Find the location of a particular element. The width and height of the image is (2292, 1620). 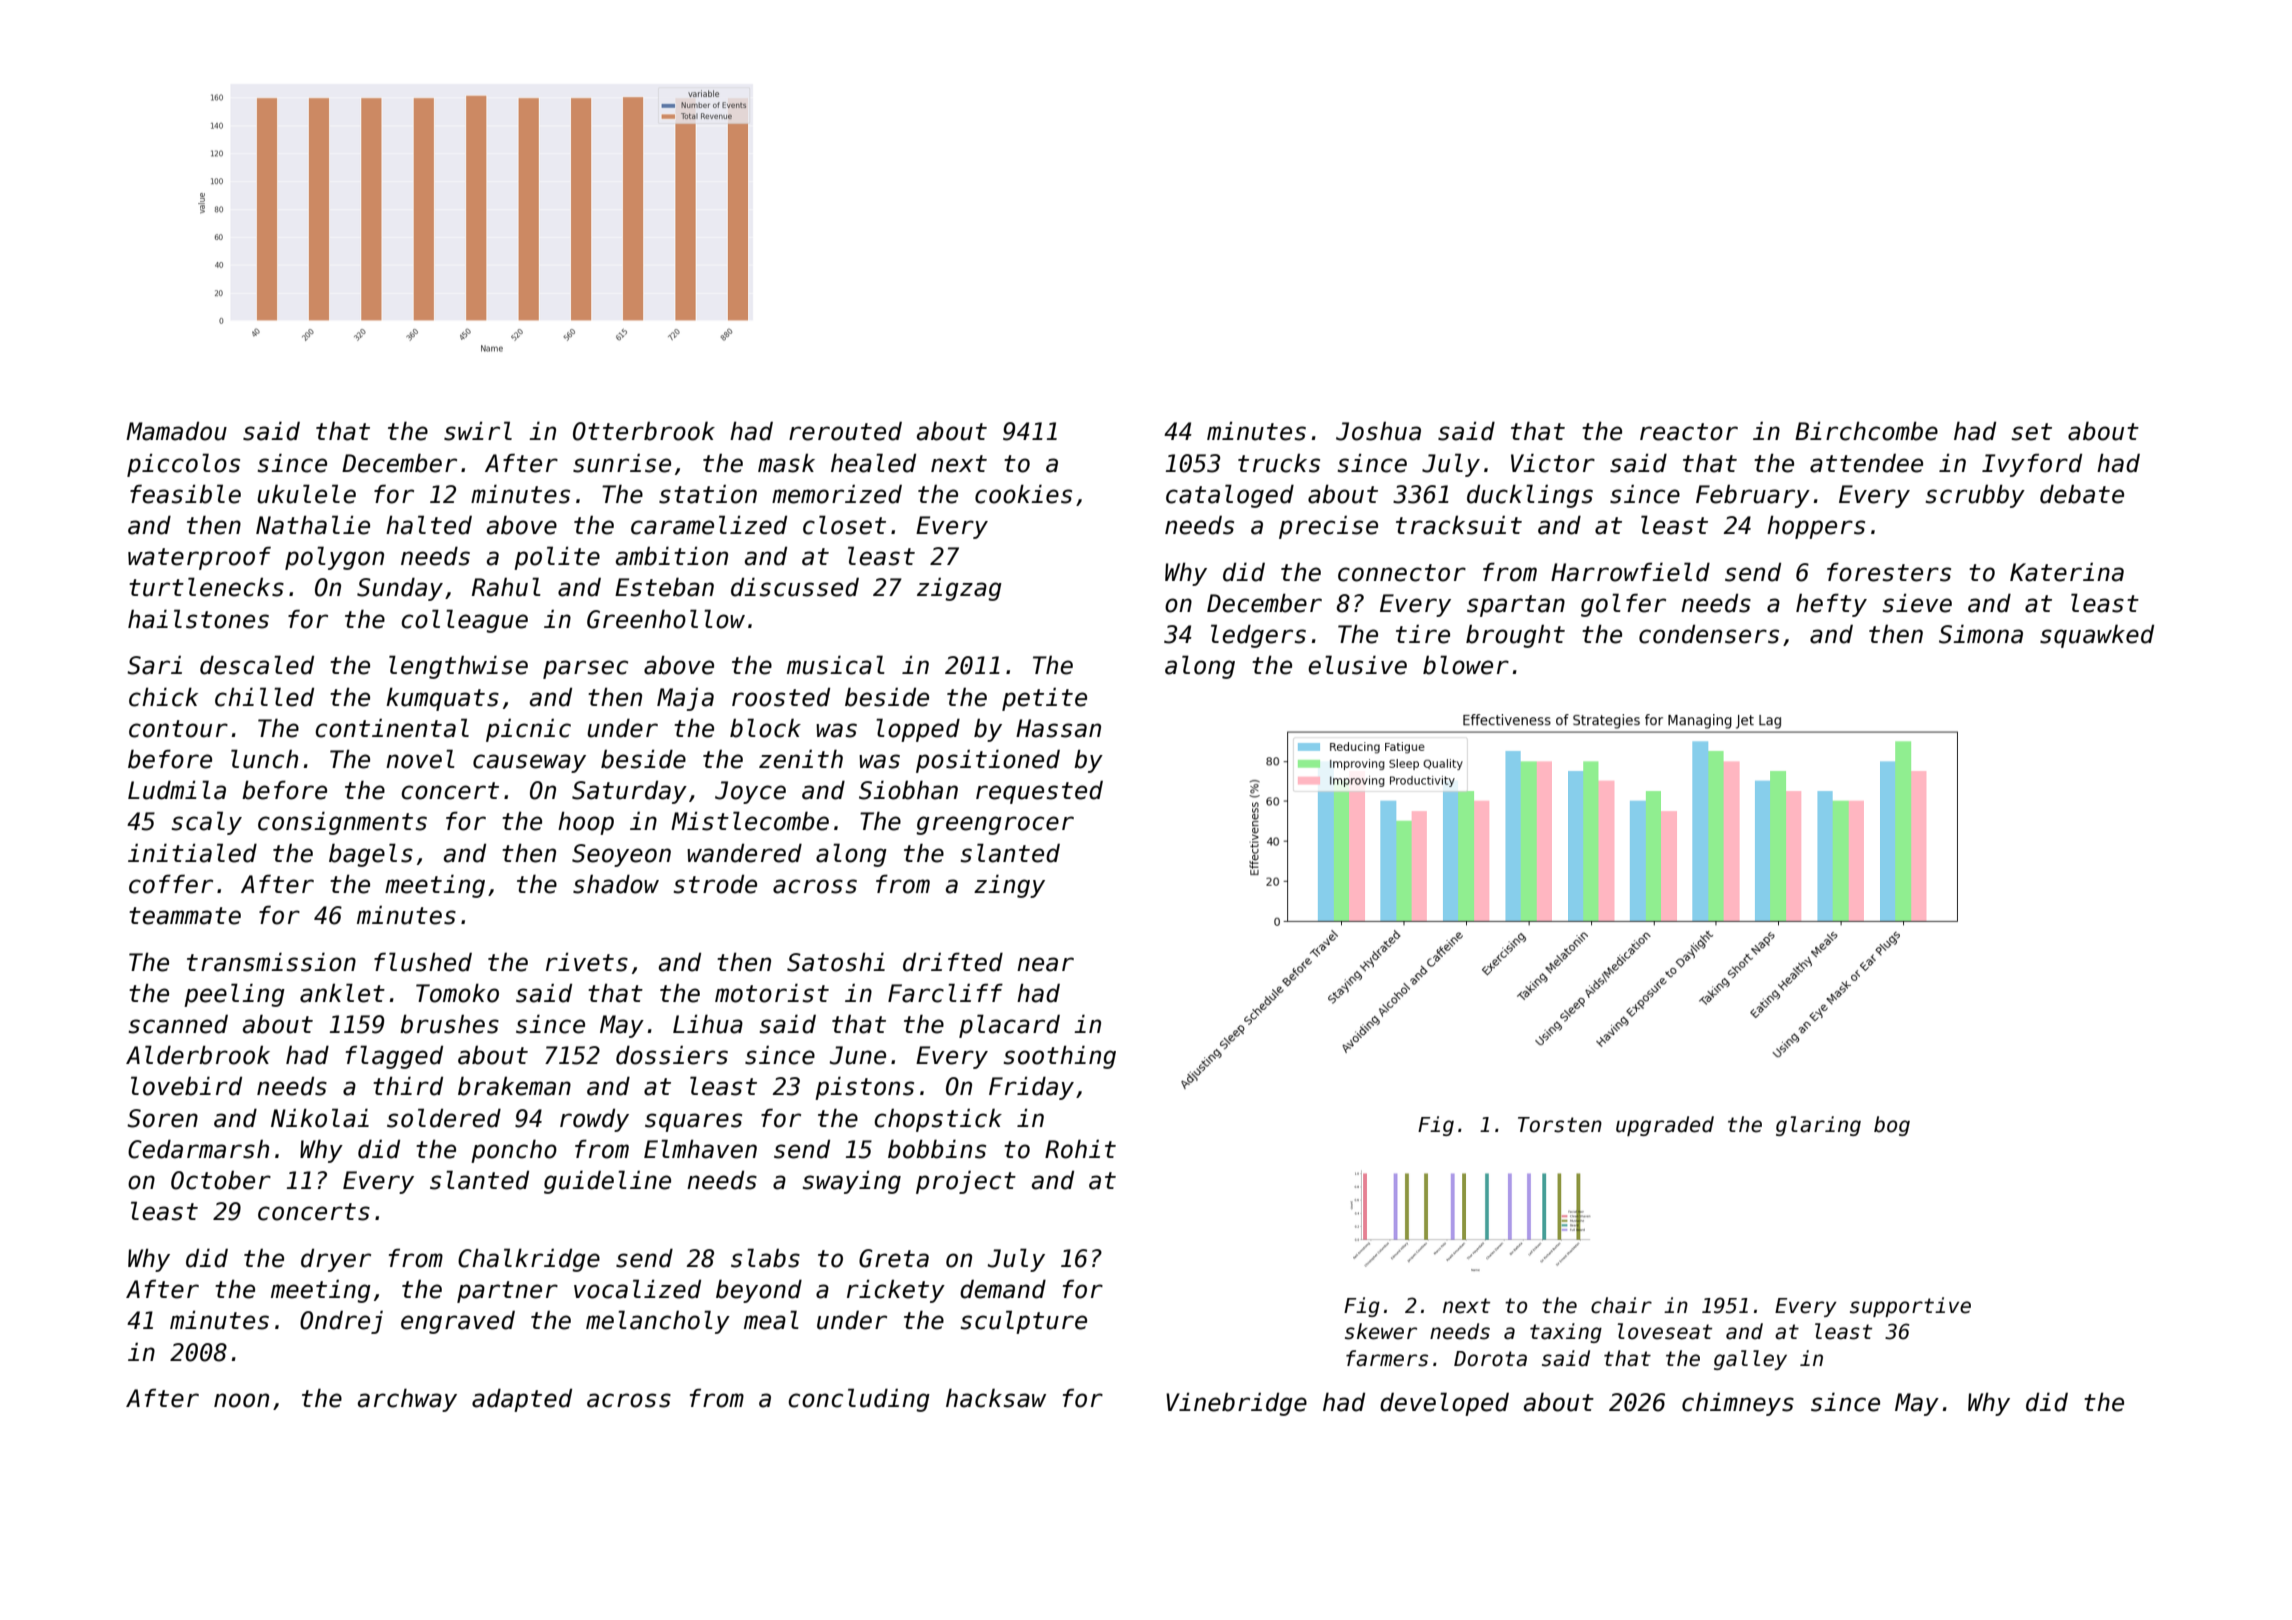

hailstones is located at coordinates (198, 619).
